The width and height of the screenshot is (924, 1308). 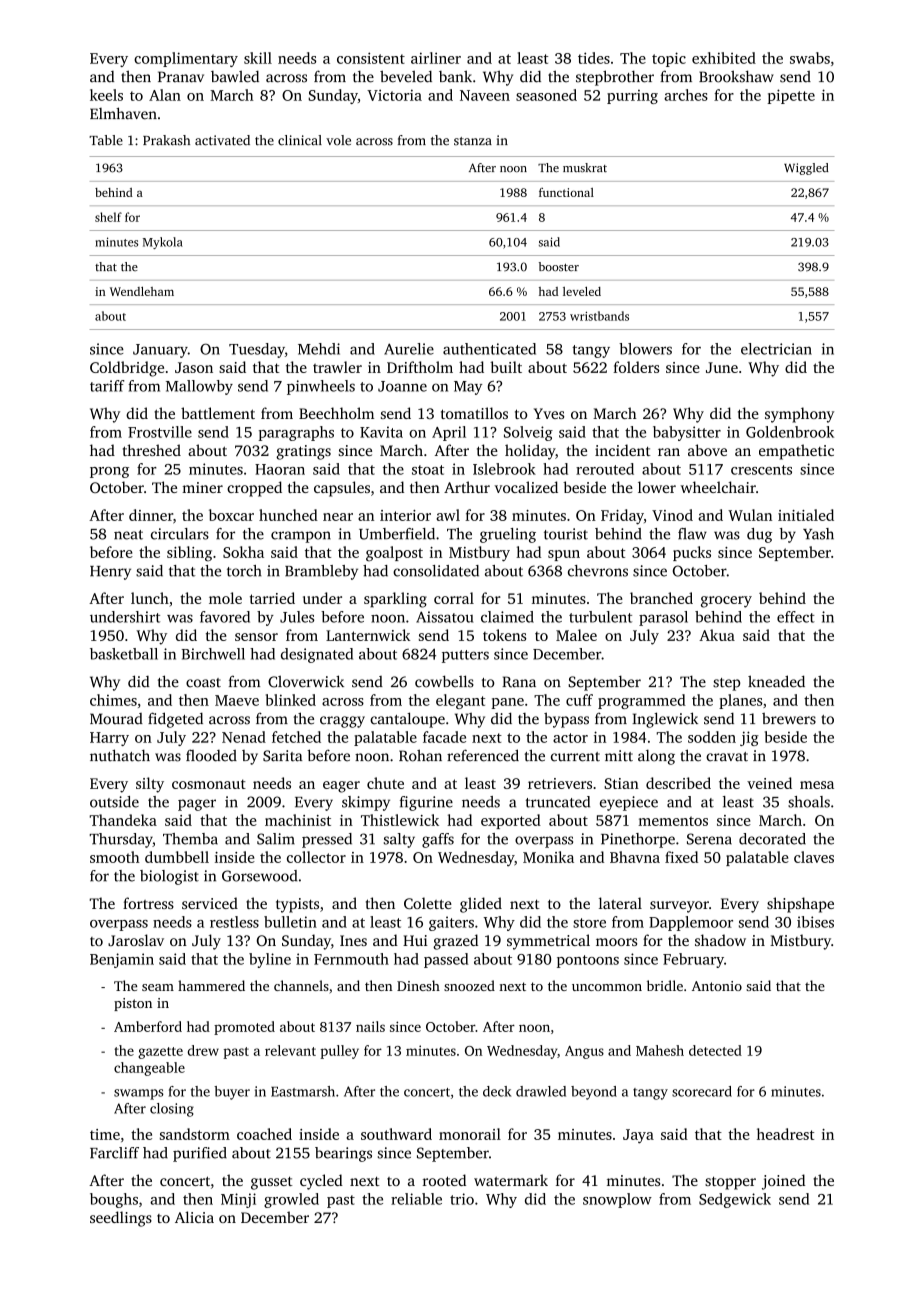 I want to click on tides, so click(x=594, y=58).
